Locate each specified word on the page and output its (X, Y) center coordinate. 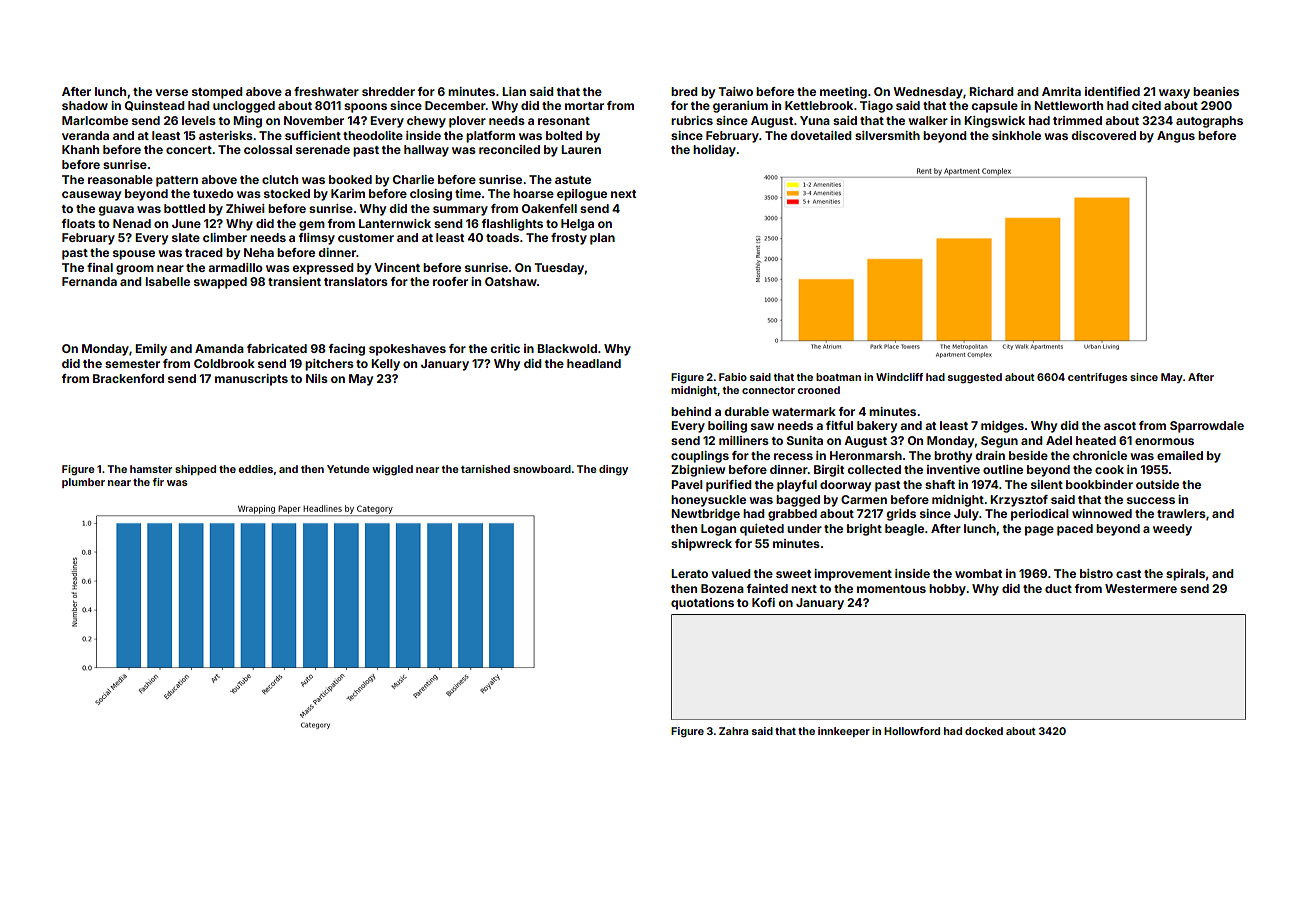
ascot (1120, 426)
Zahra (733, 731)
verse (172, 92)
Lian (514, 91)
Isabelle (167, 281)
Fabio (733, 377)
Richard (991, 91)
